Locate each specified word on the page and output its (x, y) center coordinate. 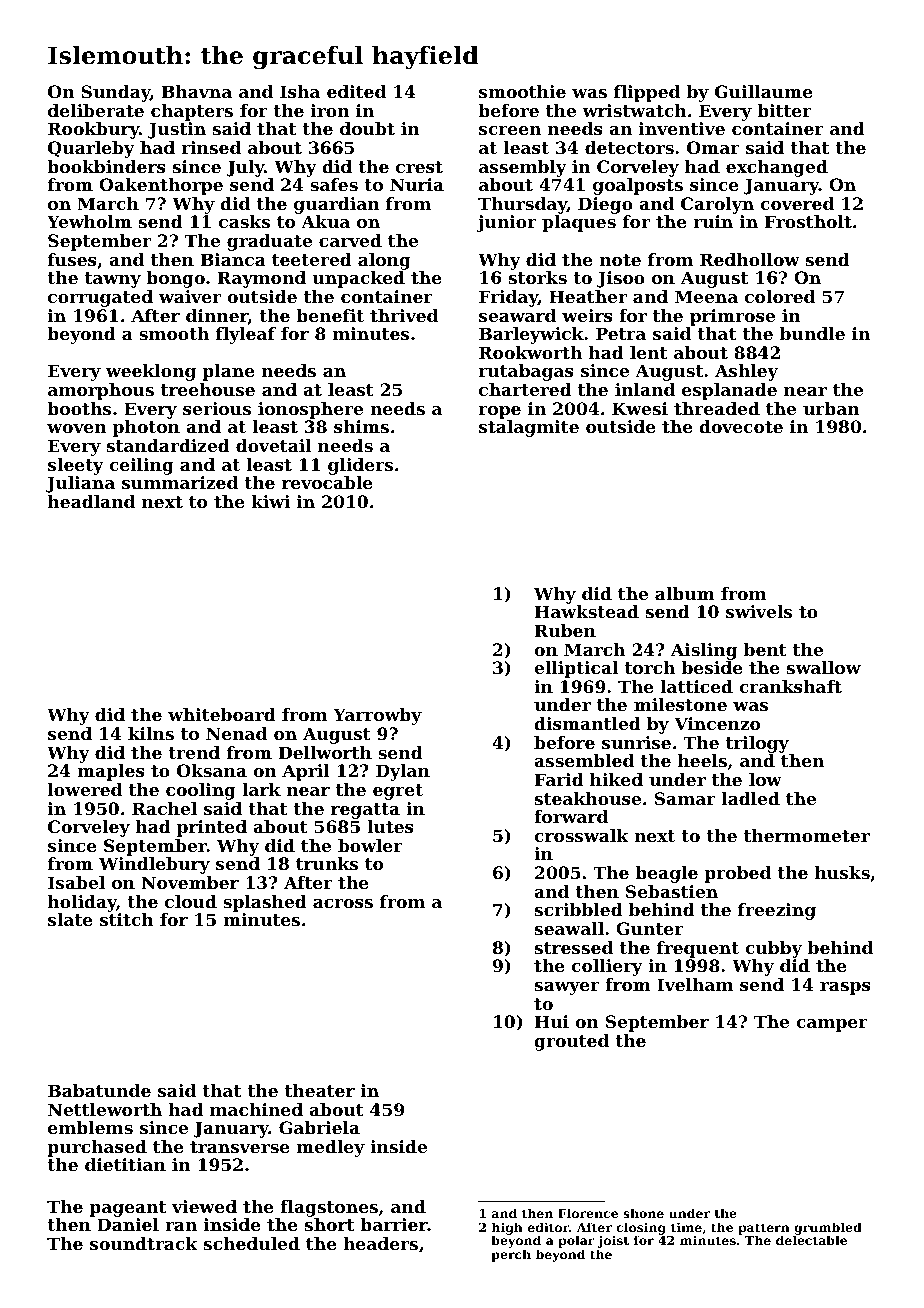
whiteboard (222, 714)
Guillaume (764, 91)
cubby (773, 949)
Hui (552, 1021)
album (685, 593)
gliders (360, 466)
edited (356, 91)
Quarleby (91, 149)
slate (70, 919)
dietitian (125, 1164)
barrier (394, 1224)
